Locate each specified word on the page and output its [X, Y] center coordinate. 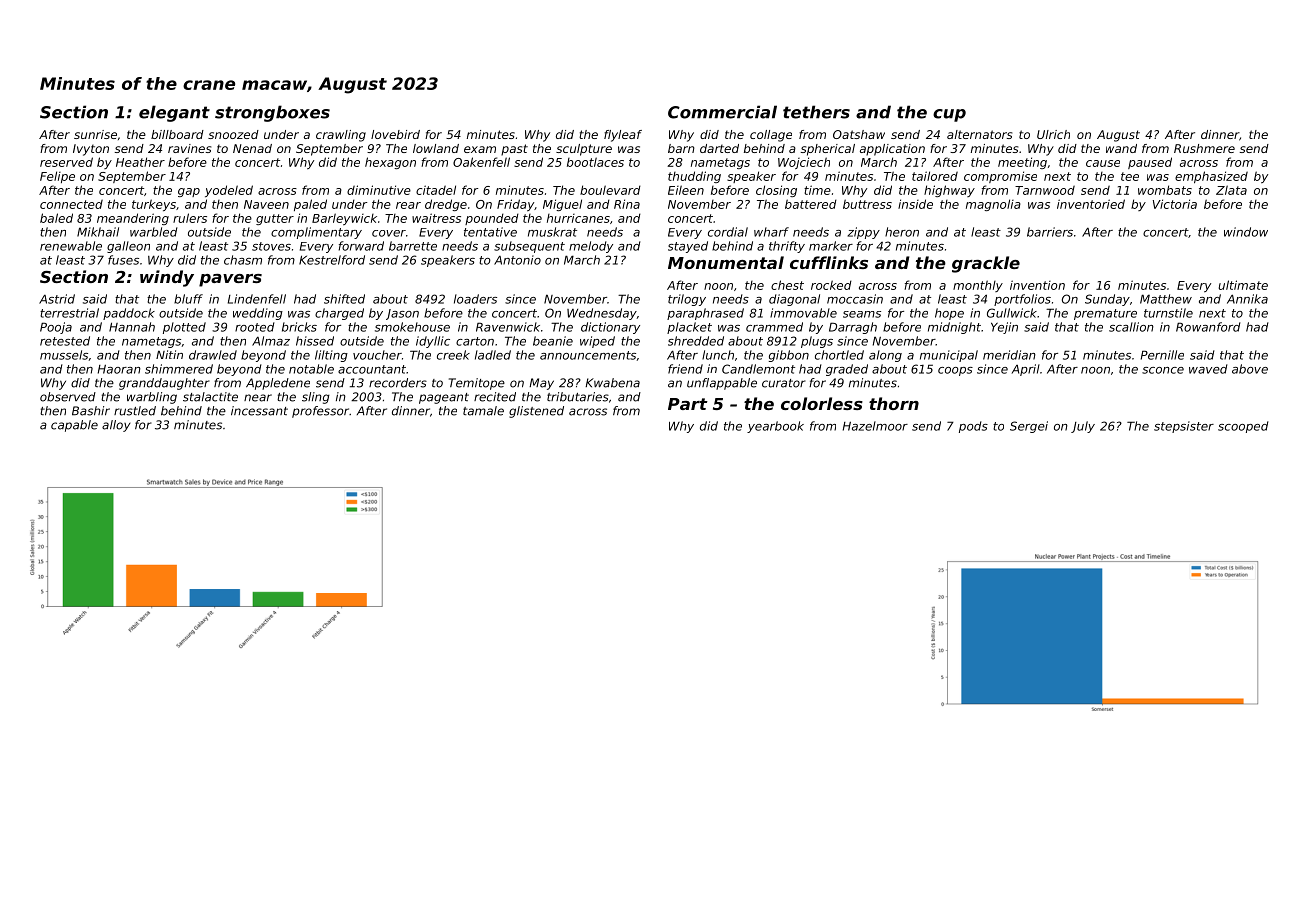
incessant [259, 411]
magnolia [993, 205]
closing [776, 191]
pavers [230, 280]
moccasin [855, 299]
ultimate [1243, 285]
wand [1121, 148]
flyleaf [623, 136]
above [1250, 369]
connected [71, 204]
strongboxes [272, 113]
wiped [597, 342]
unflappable [722, 384]
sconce [1163, 370]
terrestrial [69, 313]
